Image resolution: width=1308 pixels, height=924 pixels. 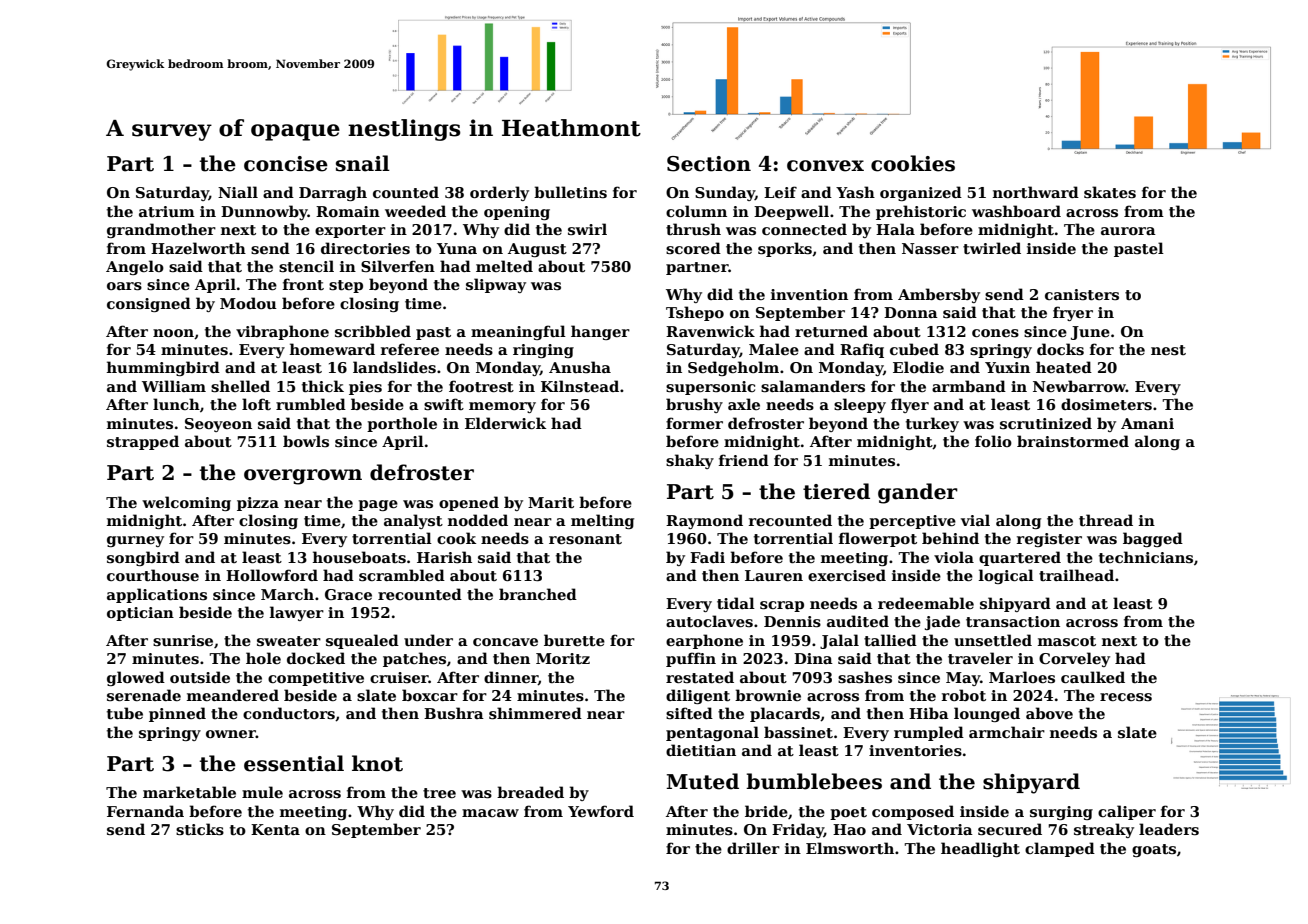 What do you see at coordinates (256, 404) in the screenshot?
I see `loft` at bounding box center [256, 404].
